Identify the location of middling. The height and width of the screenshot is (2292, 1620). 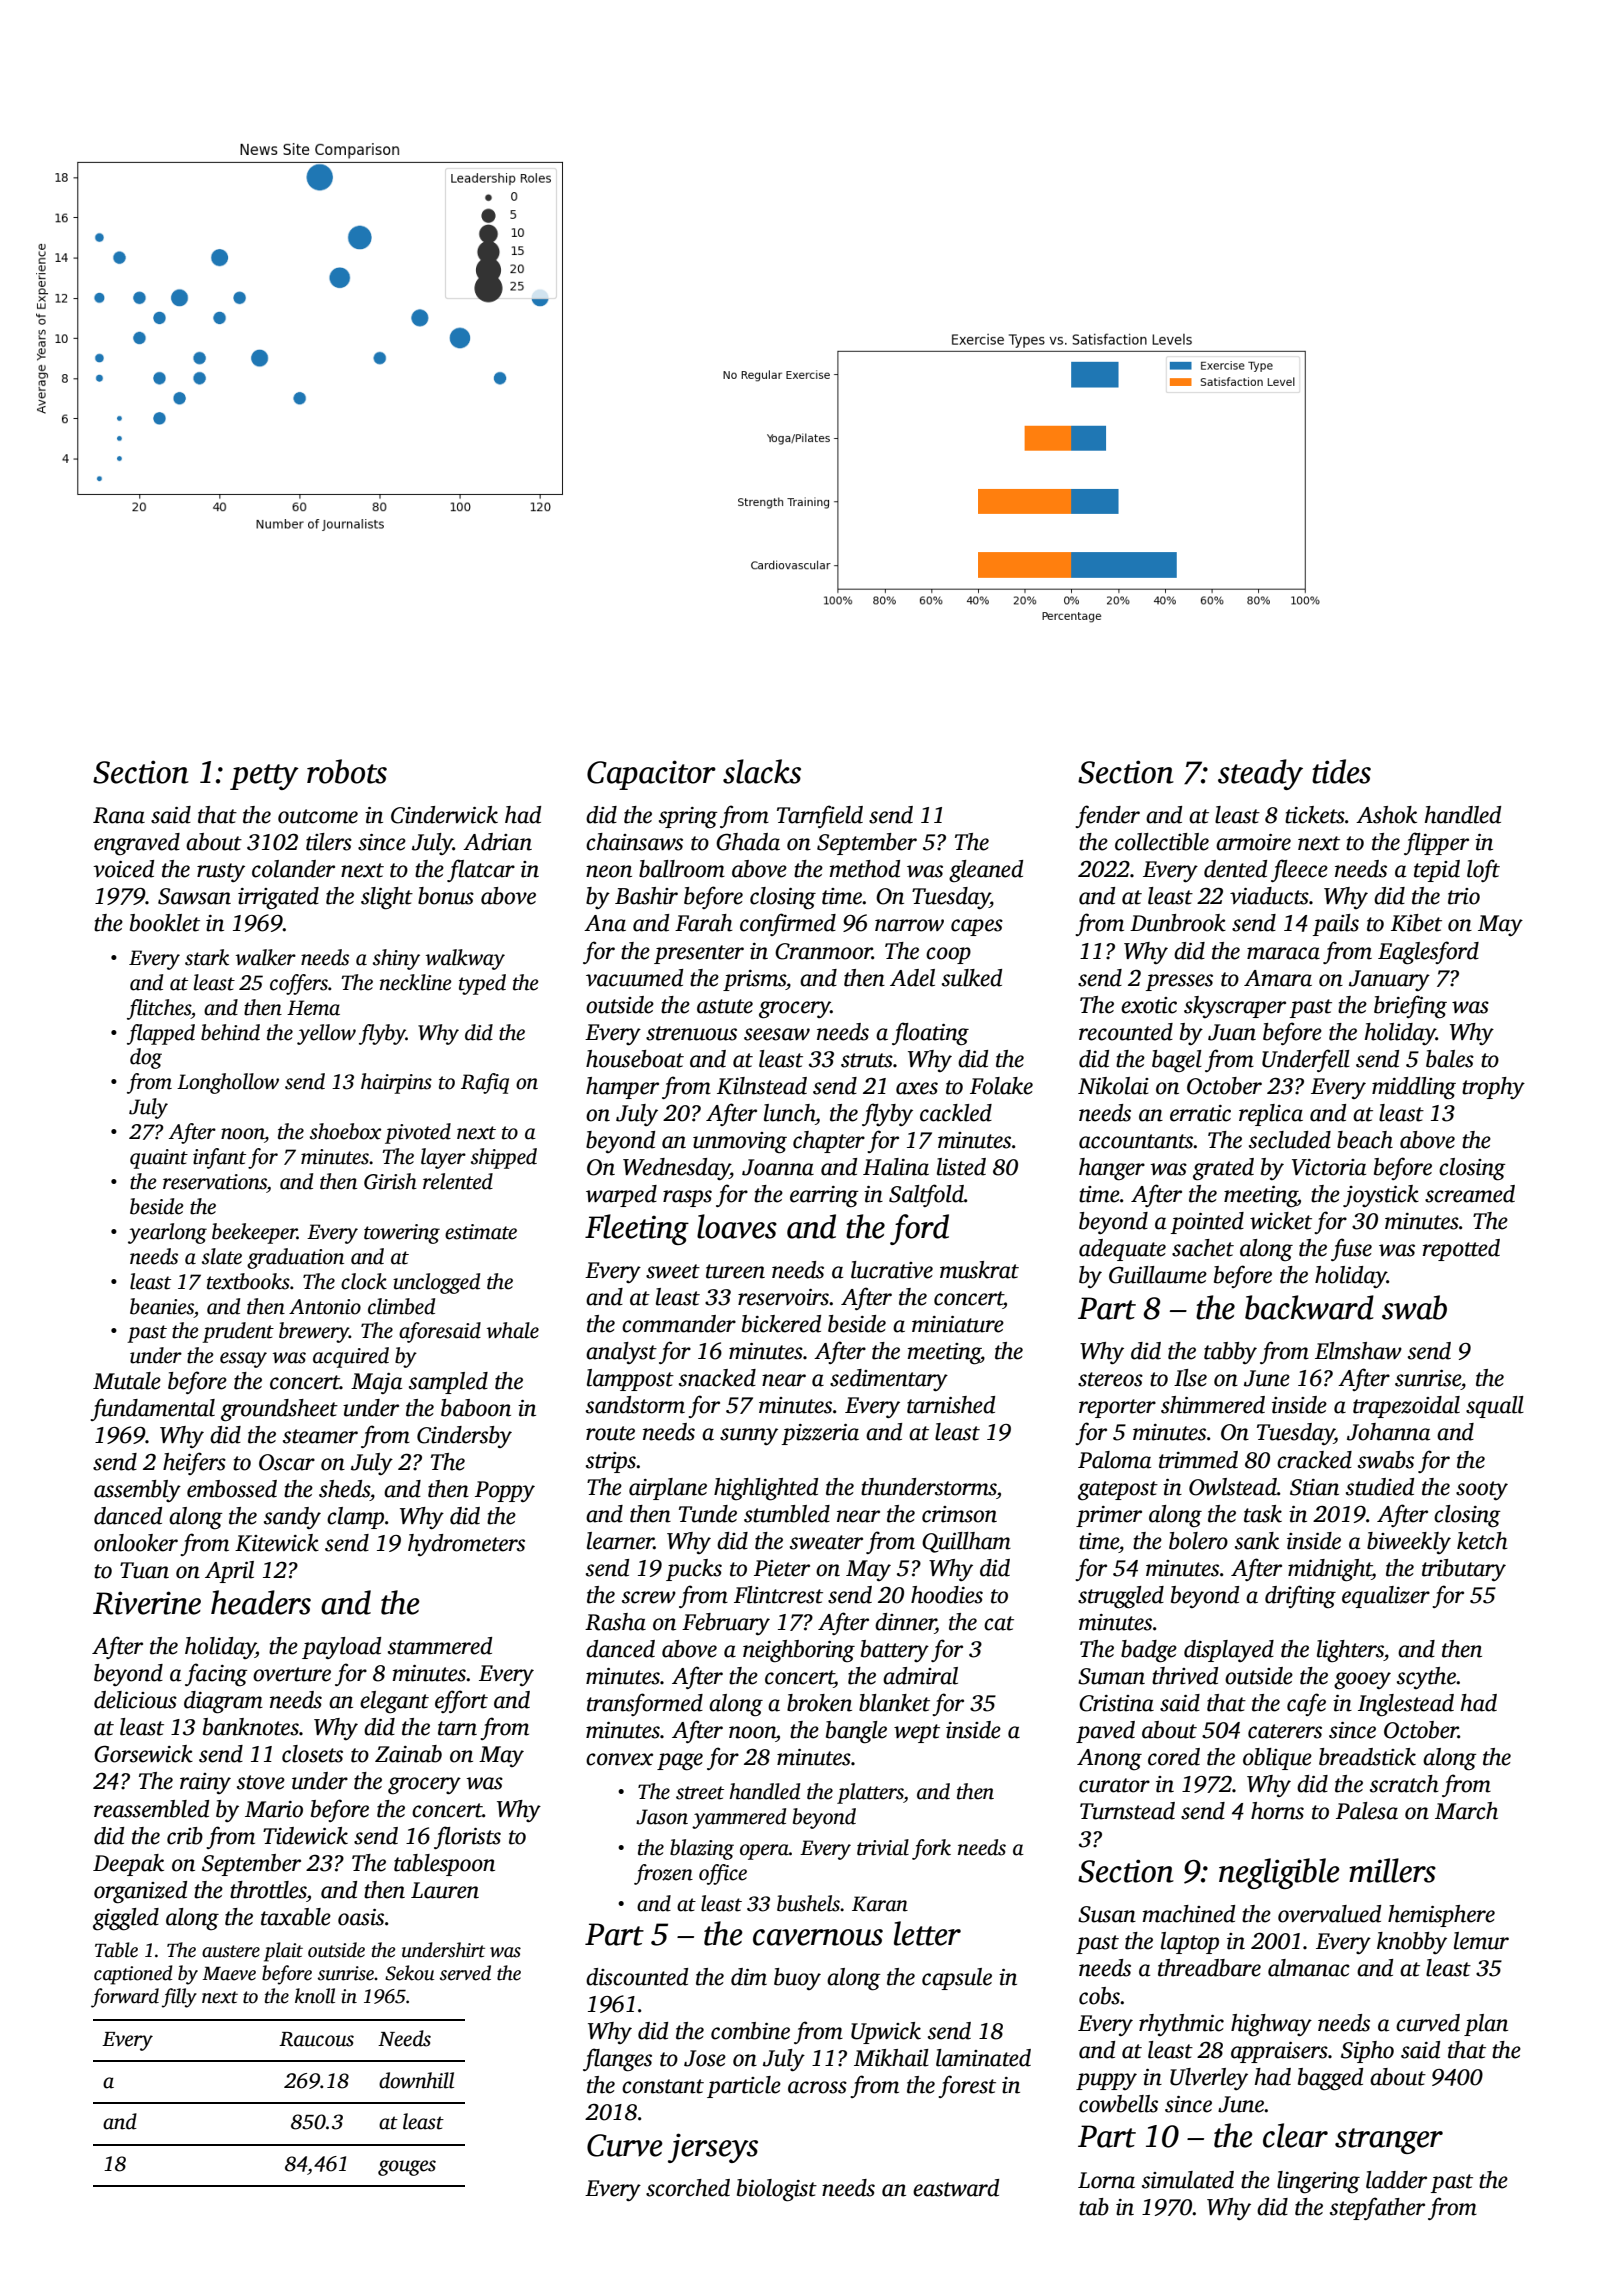
(1414, 1088).
